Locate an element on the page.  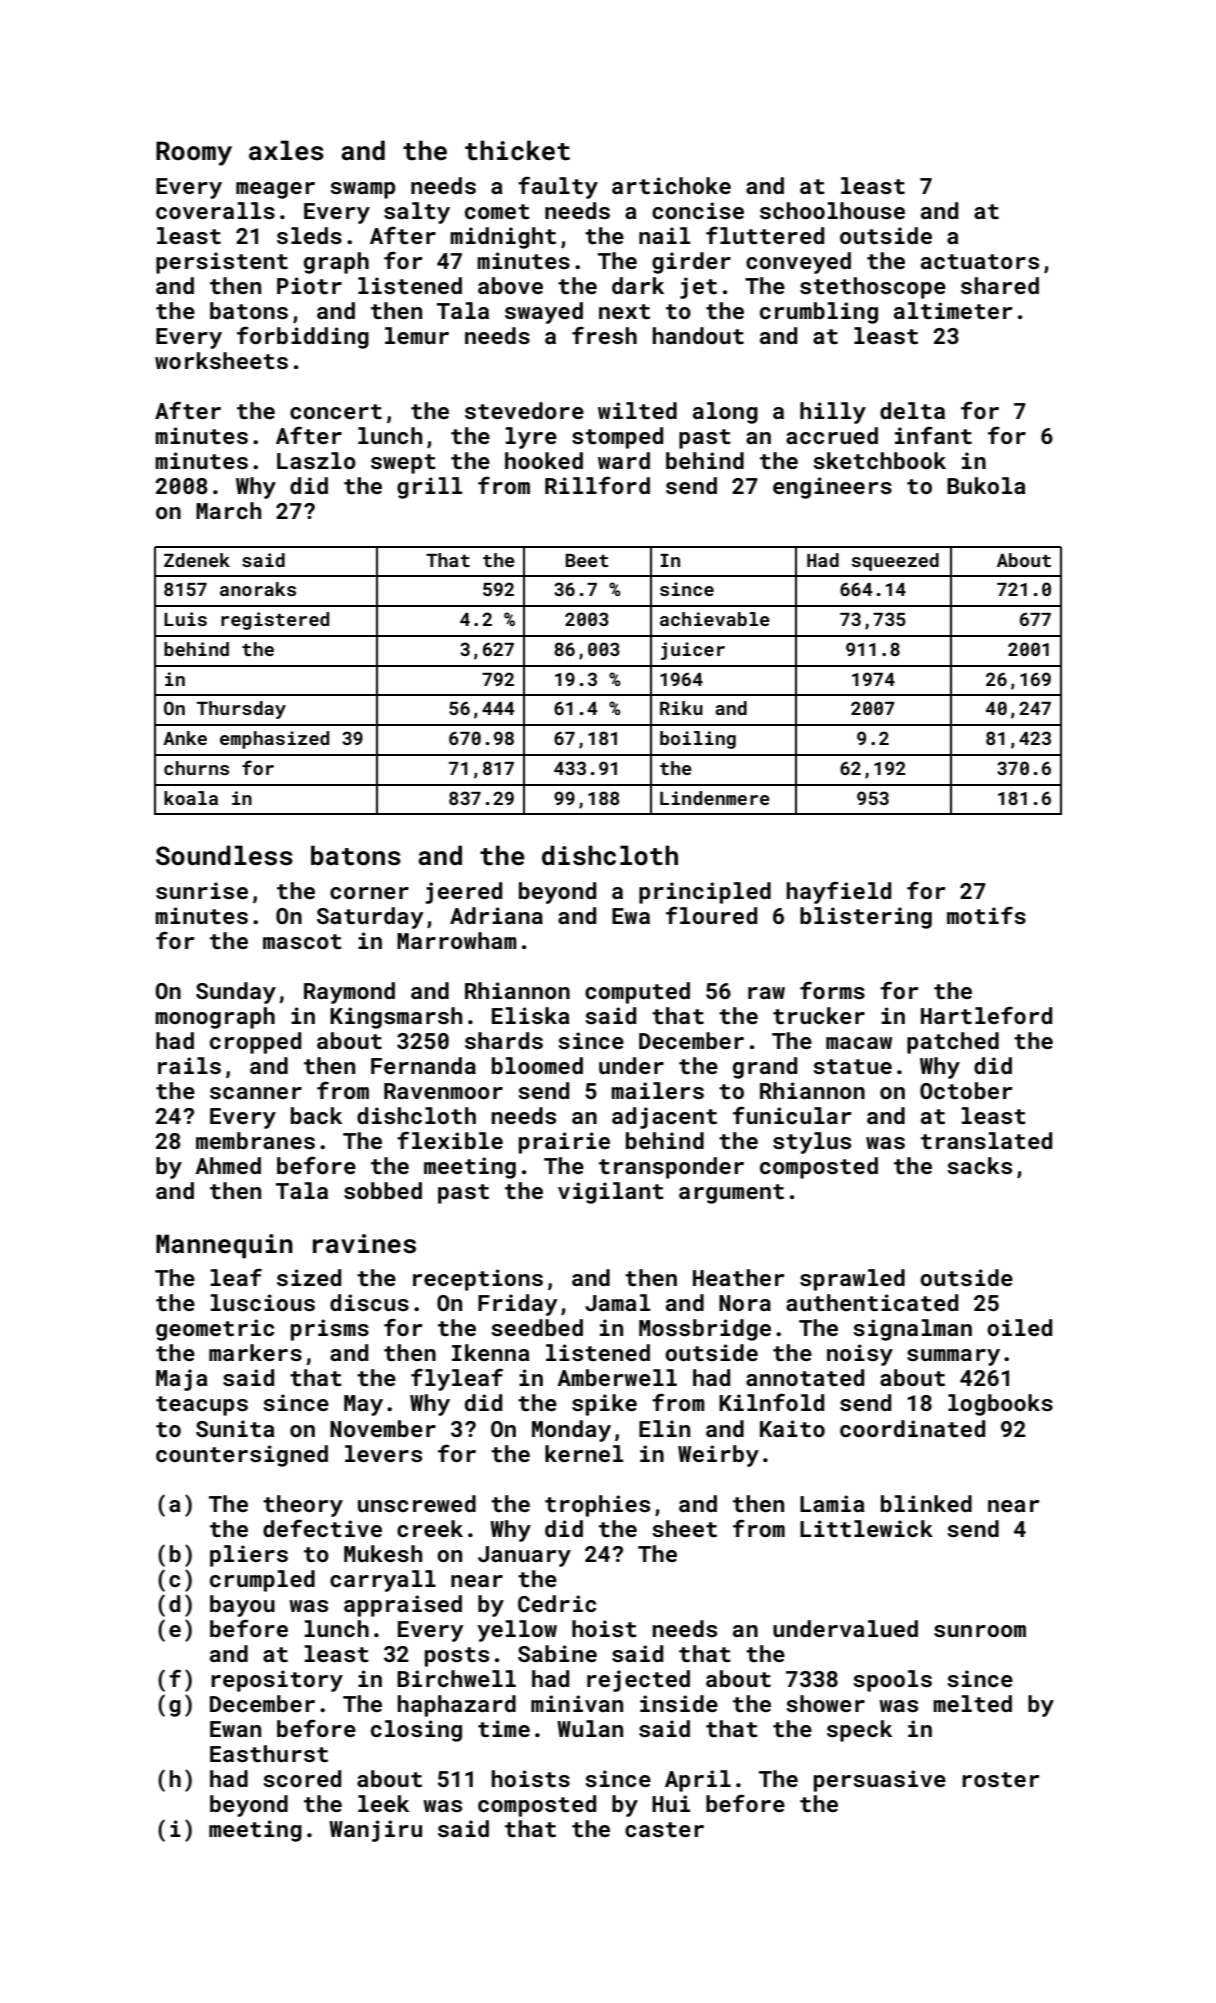
Raymond is located at coordinates (349, 993).
